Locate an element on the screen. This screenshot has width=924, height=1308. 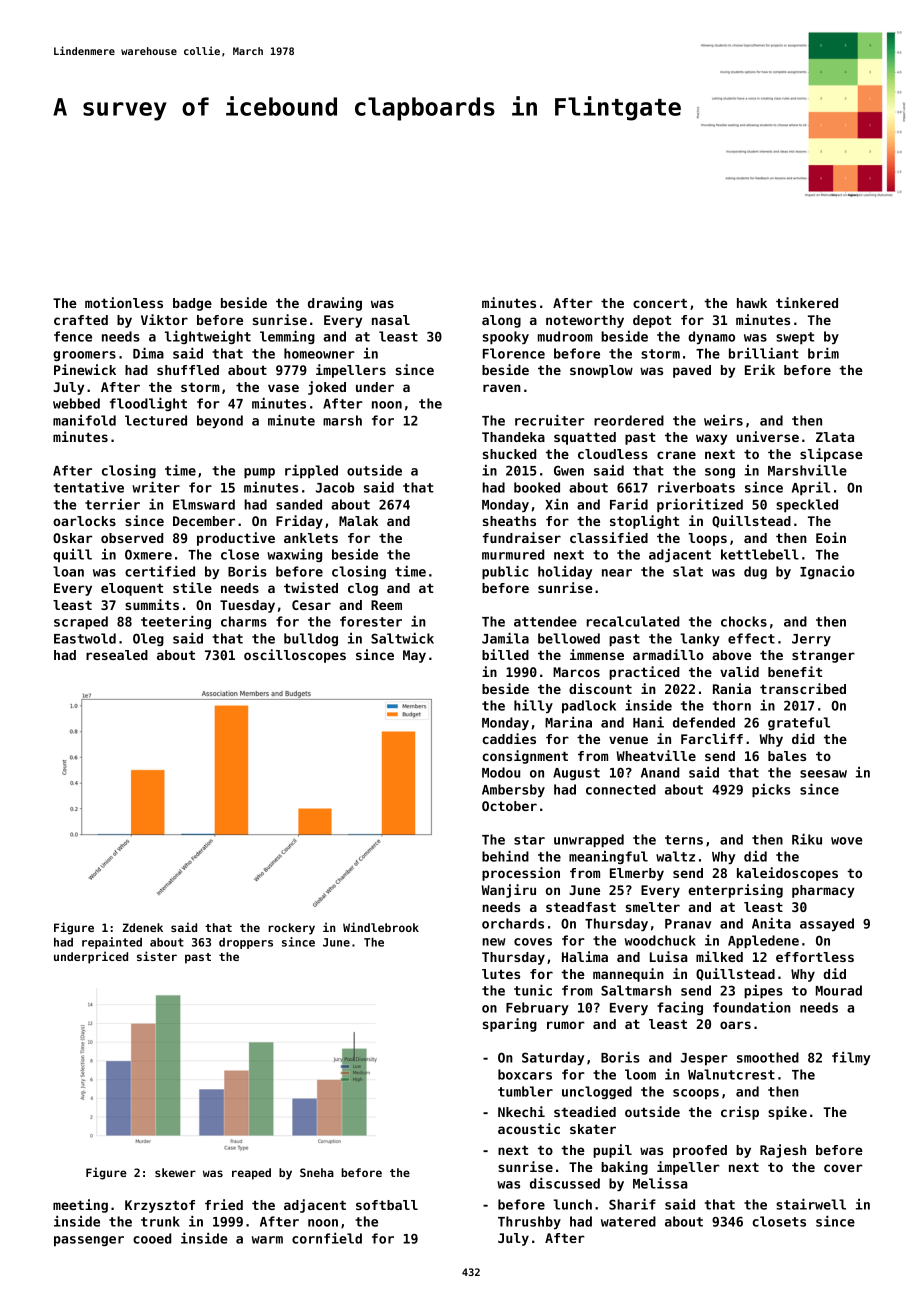
prioritized is located at coordinates (700, 505).
